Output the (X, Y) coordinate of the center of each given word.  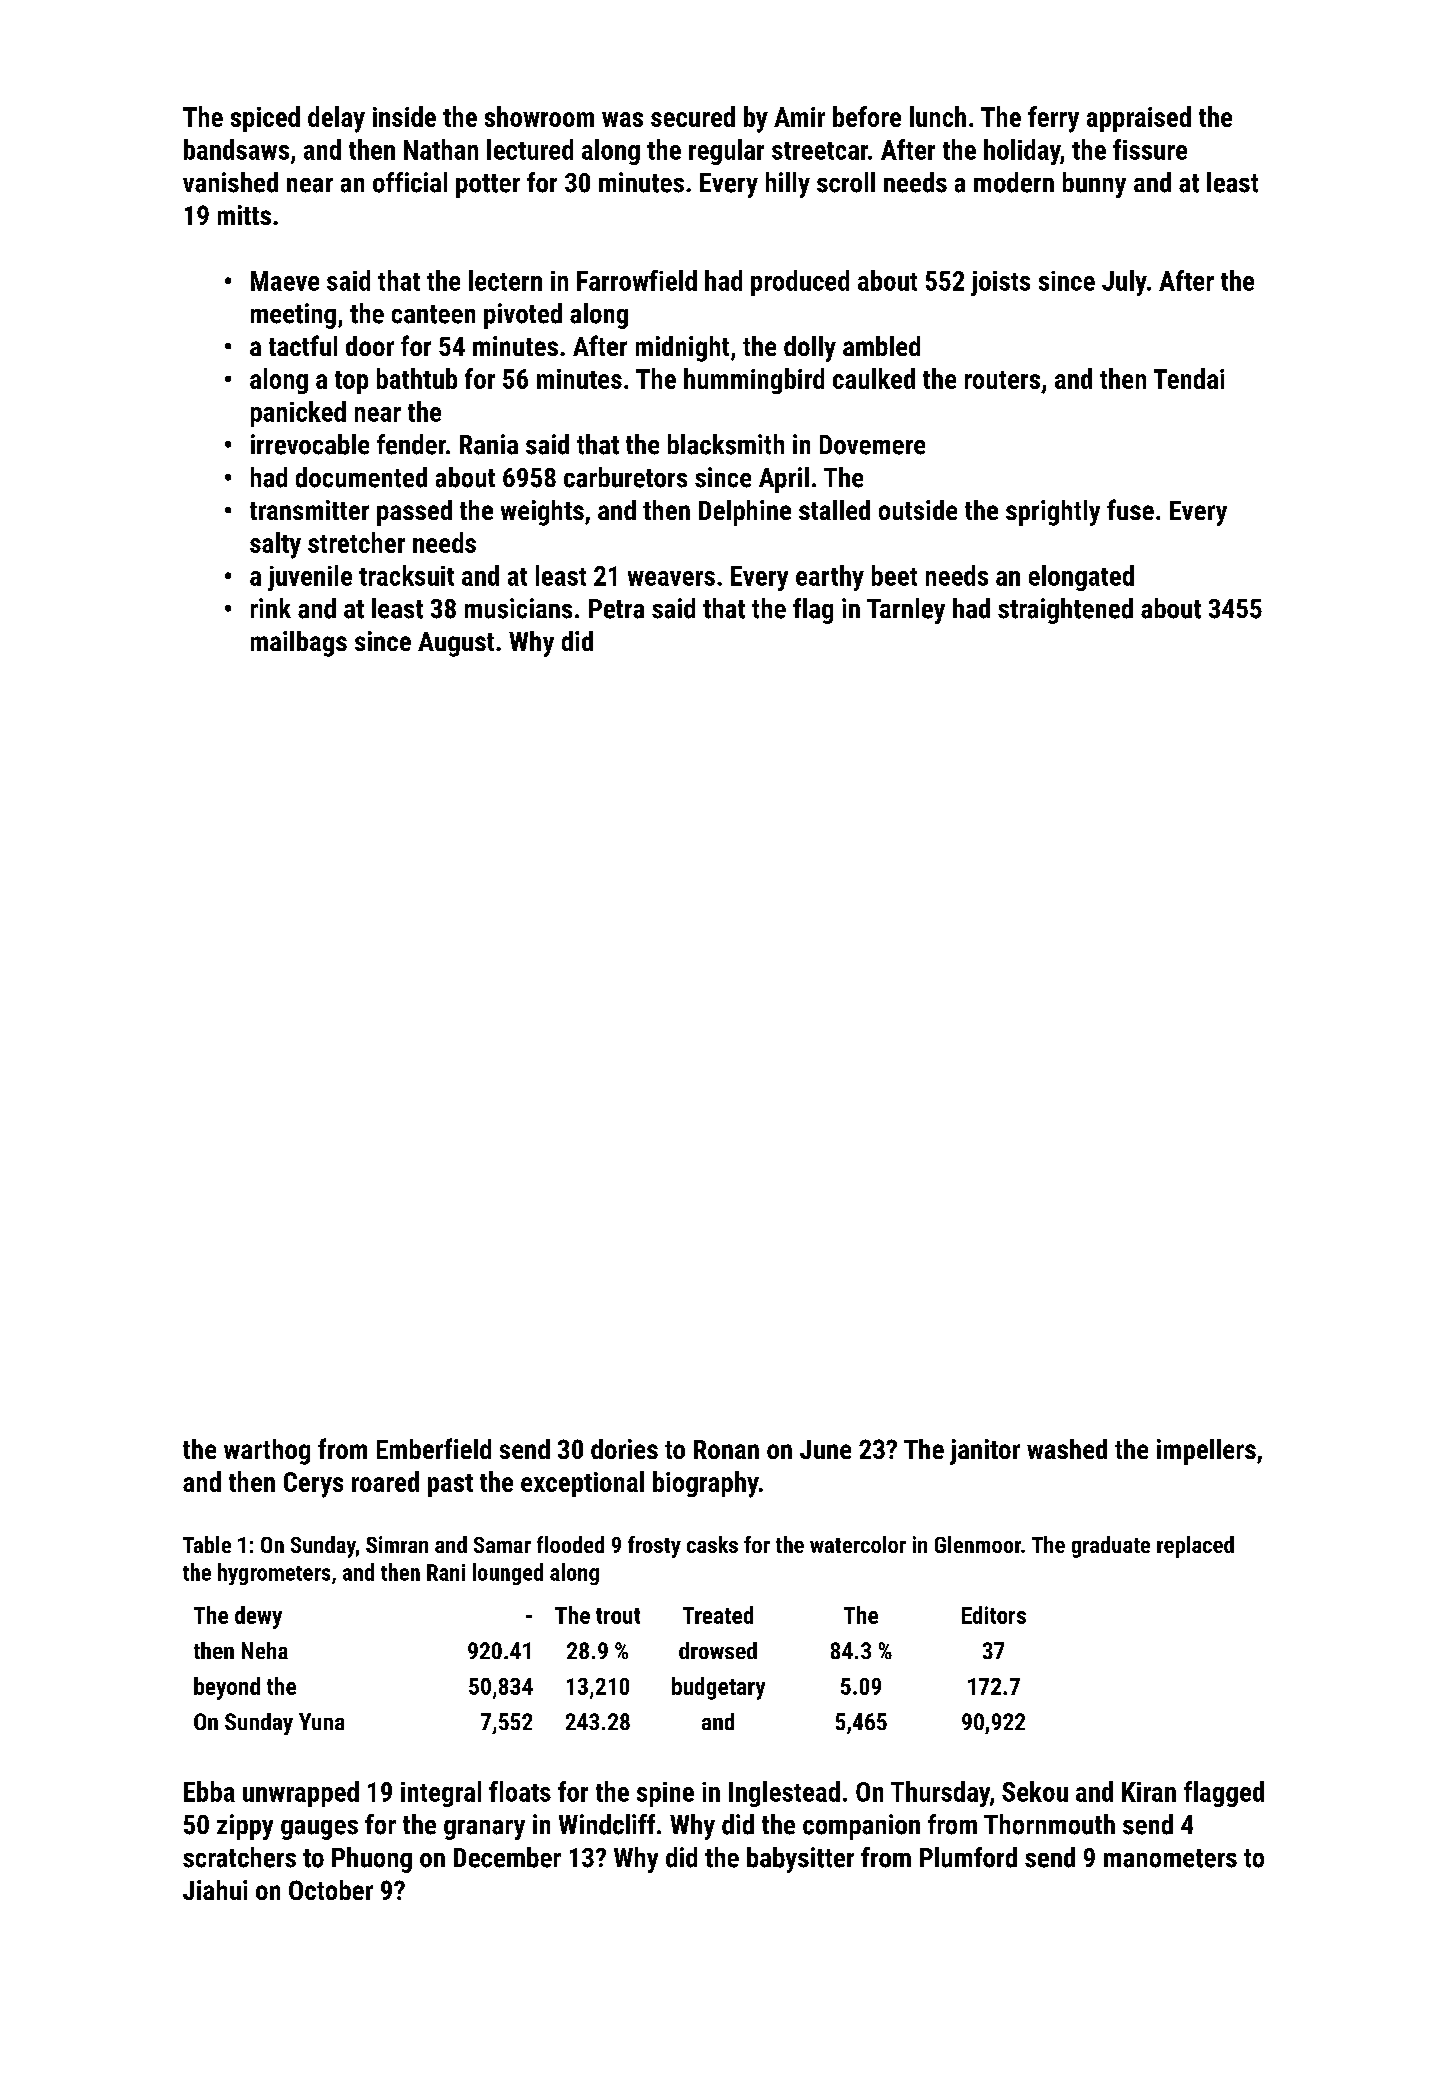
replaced (1195, 1547)
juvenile (310, 578)
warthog (267, 1452)
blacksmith (726, 444)
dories (624, 1449)
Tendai (1189, 378)
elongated (1081, 578)
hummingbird (754, 381)
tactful (303, 345)
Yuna (321, 1721)
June (825, 1449)
